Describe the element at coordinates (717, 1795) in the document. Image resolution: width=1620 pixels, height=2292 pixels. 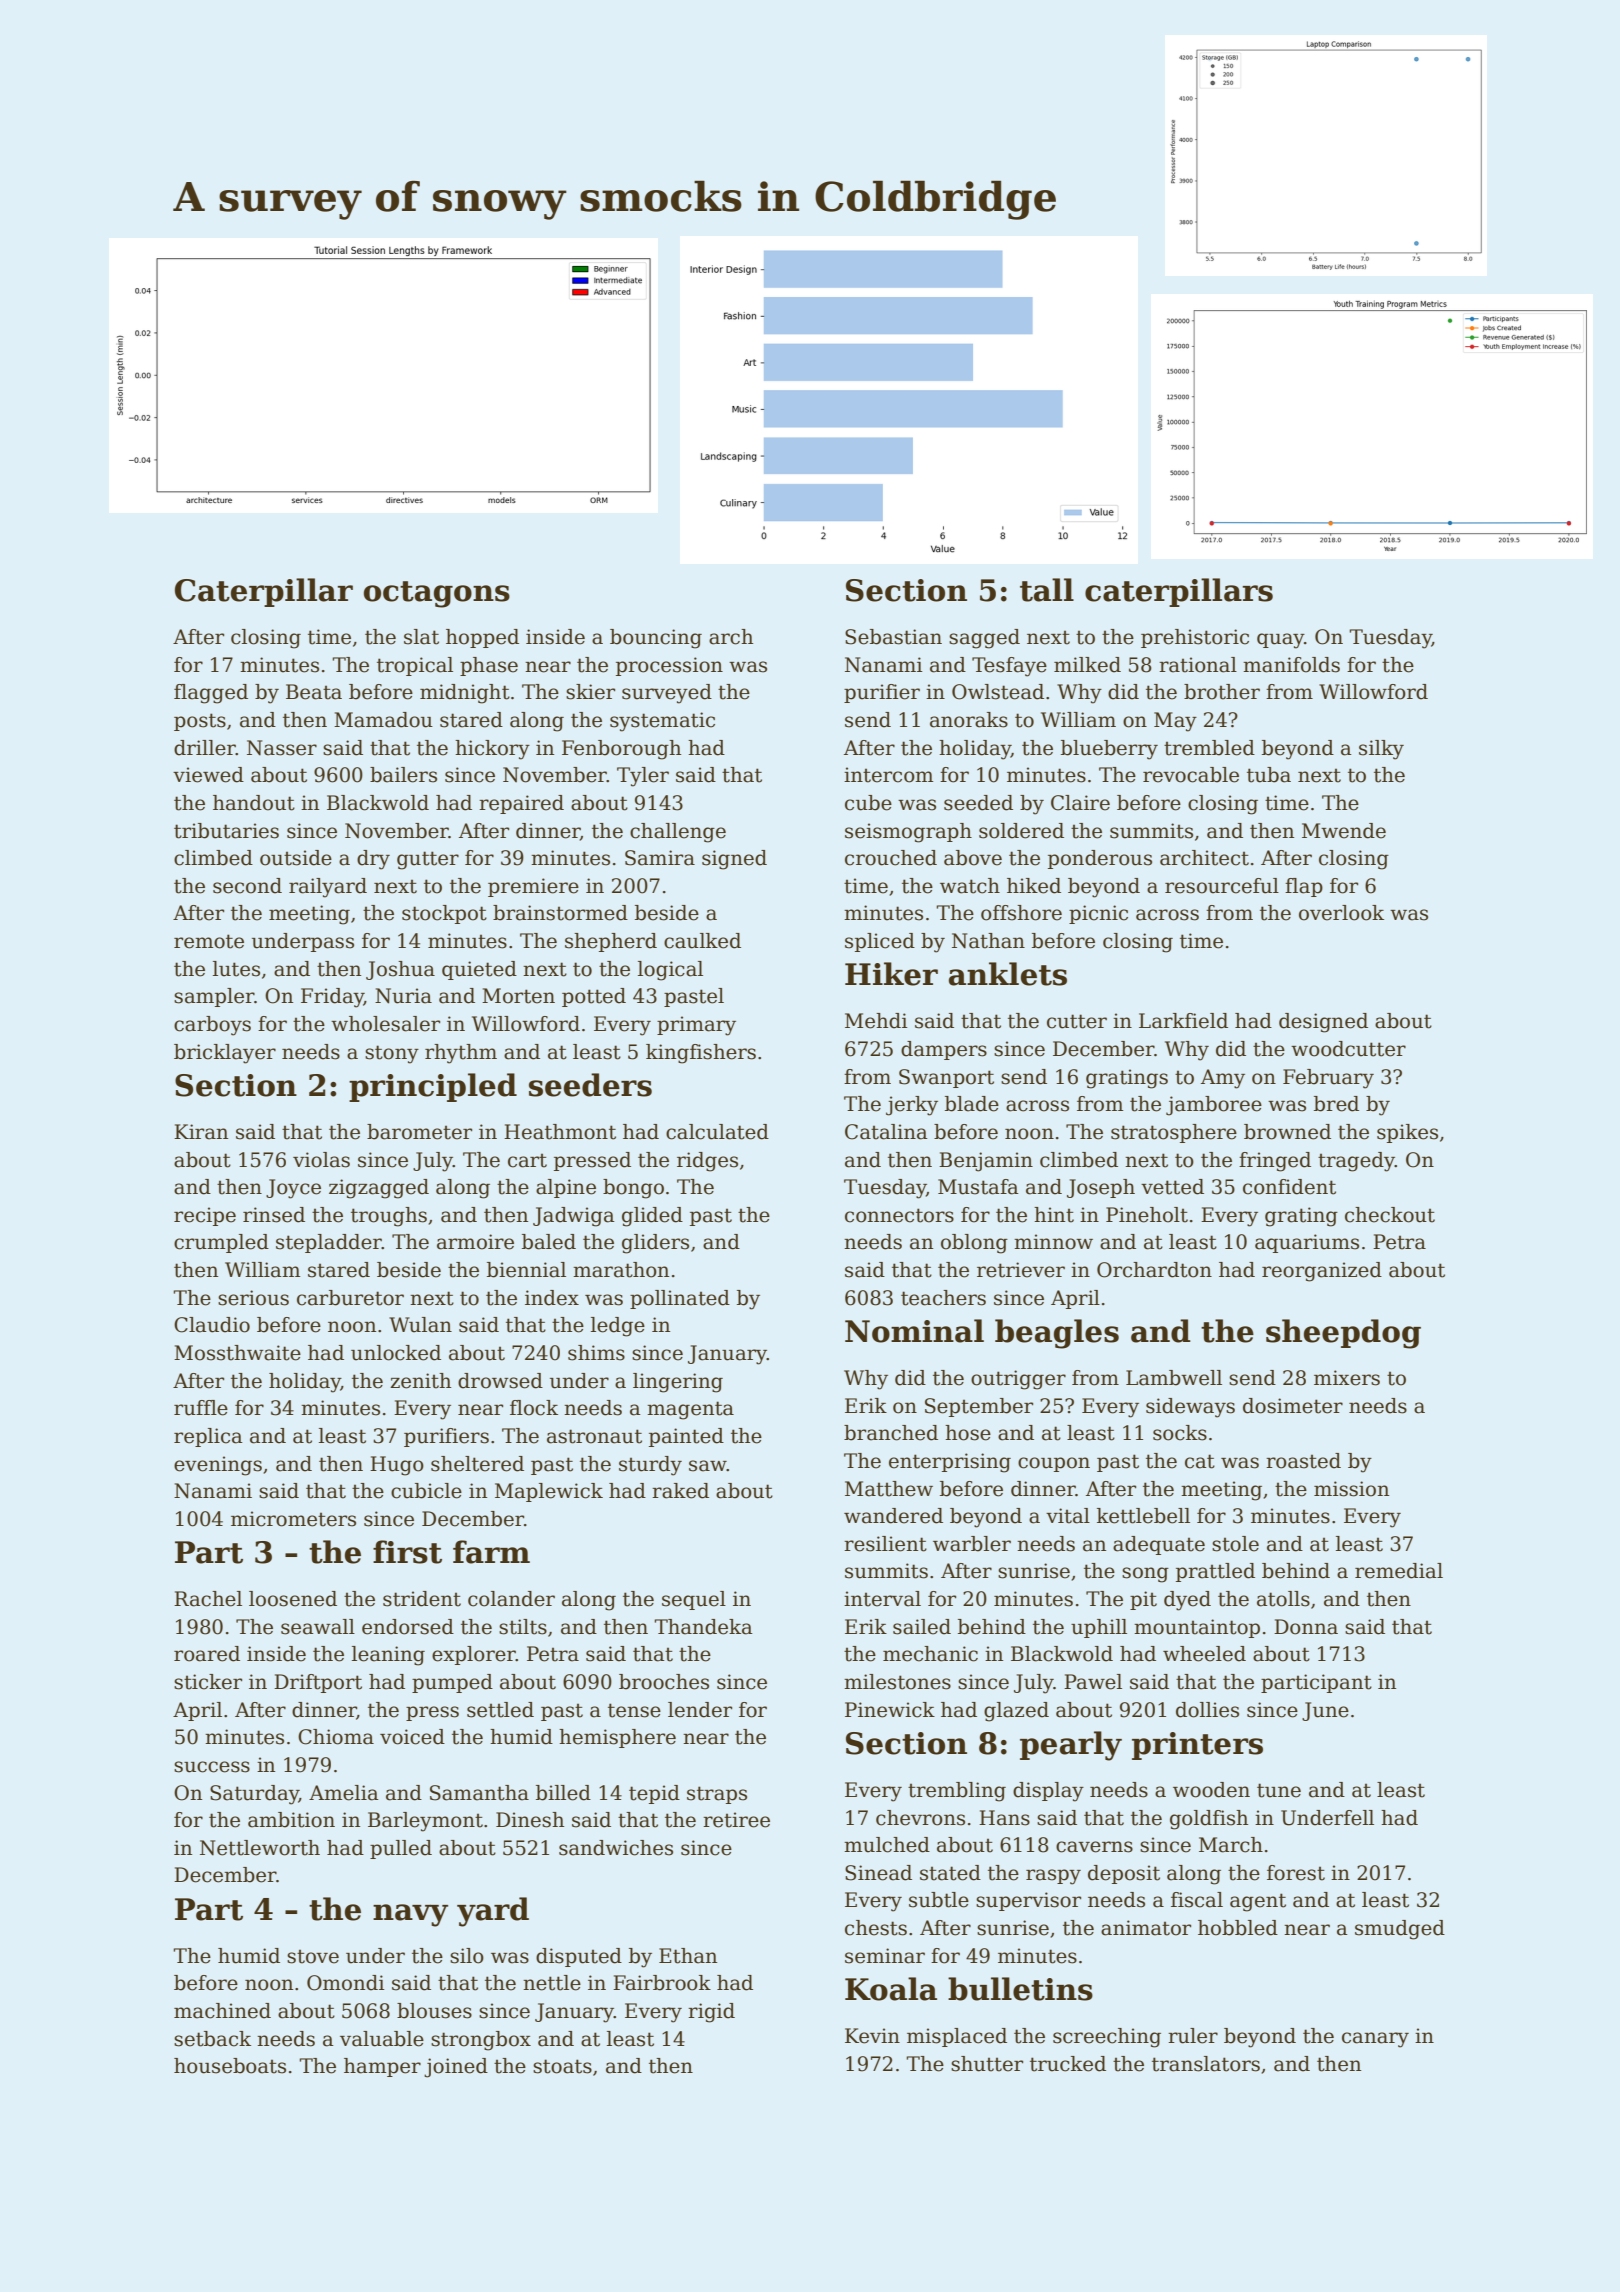
I see `straps` at that location.
